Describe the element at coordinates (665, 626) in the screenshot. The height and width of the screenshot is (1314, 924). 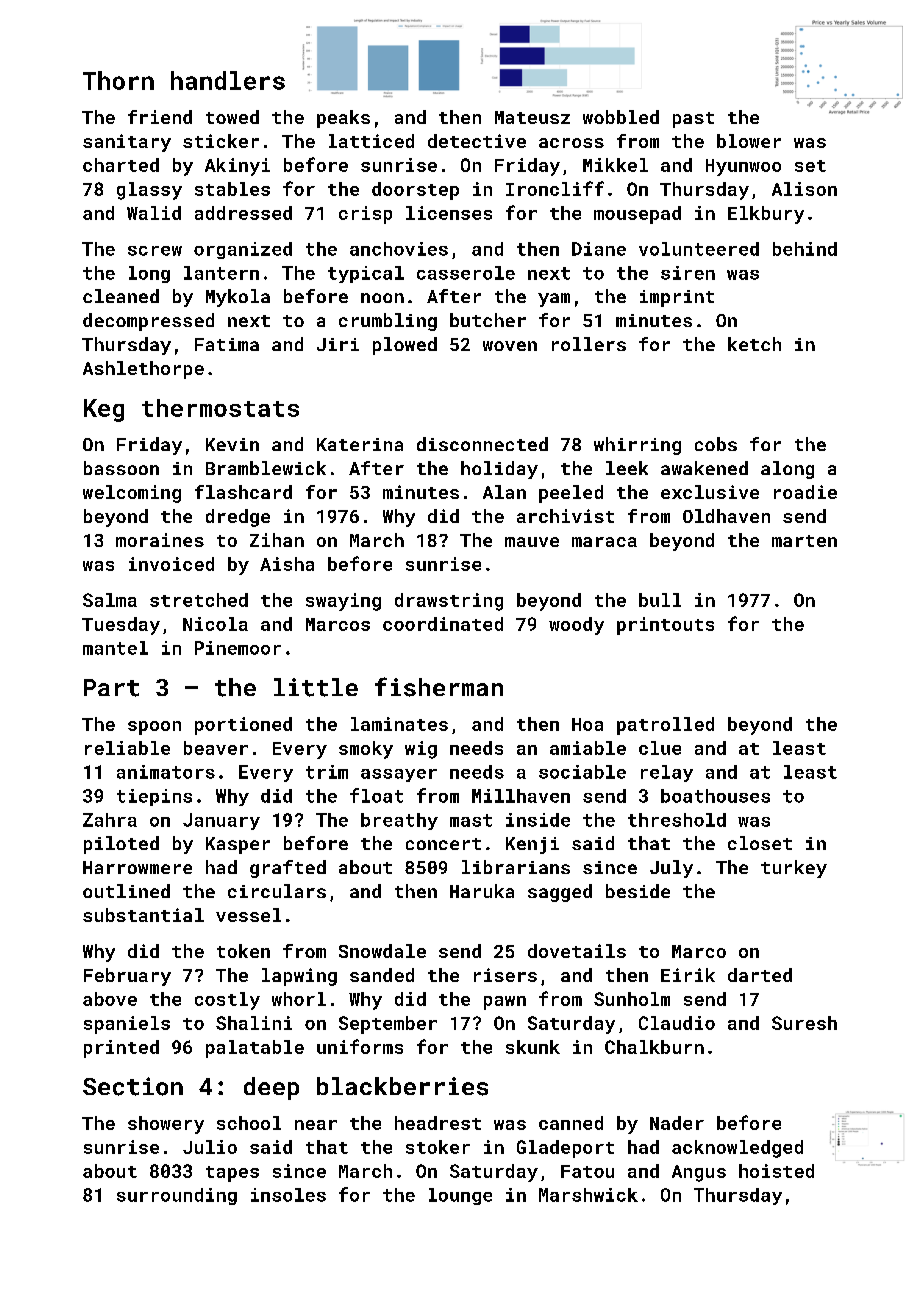
I see `printouts` at that location.
